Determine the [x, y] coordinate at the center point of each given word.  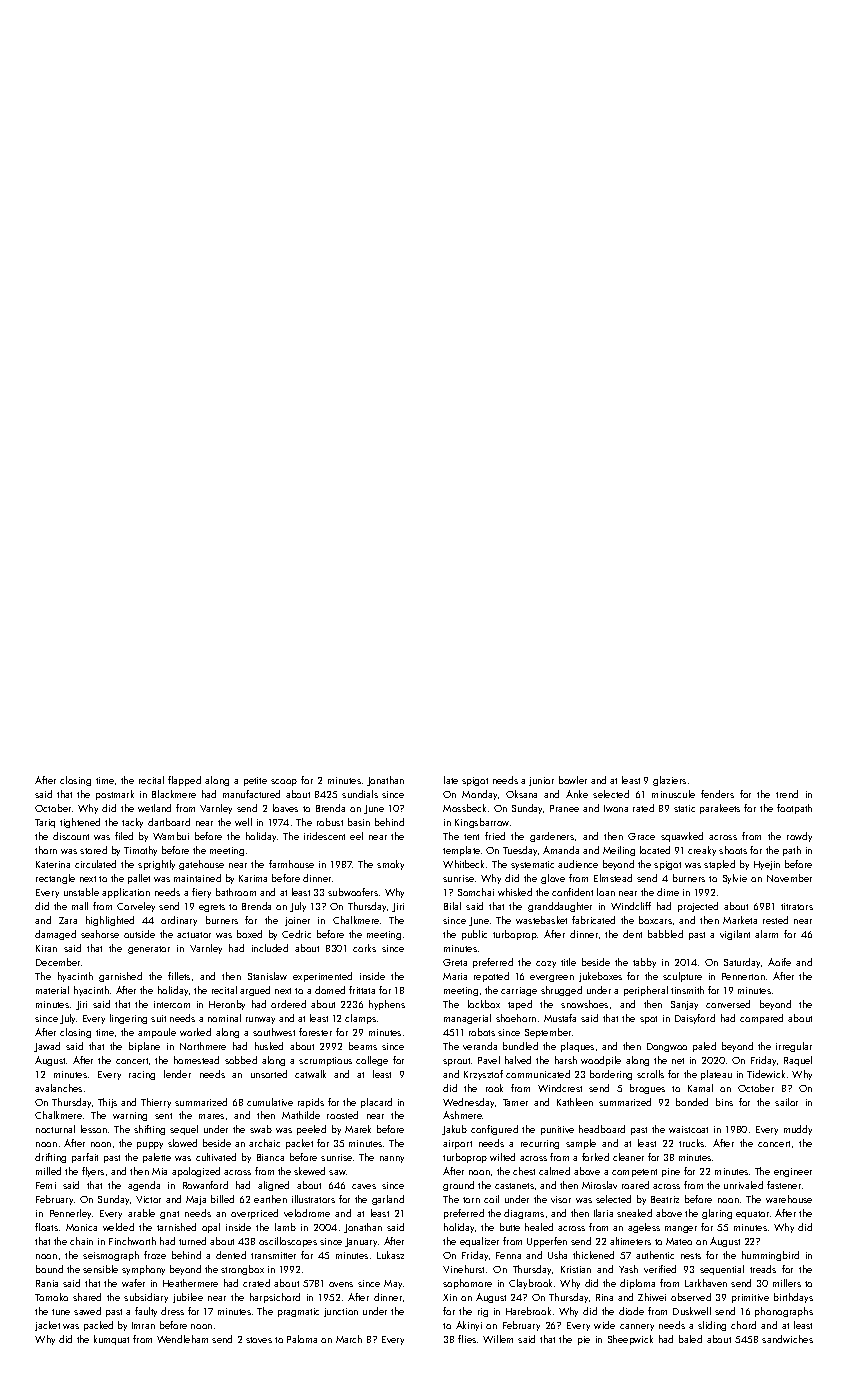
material [52, 990]
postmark [115, 795]
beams [363, 1046]
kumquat [111, 1340]
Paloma [302, 1339]
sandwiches [787, 1339]
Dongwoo [667, 1047]
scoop [284, 782]
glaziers [669, 781]
